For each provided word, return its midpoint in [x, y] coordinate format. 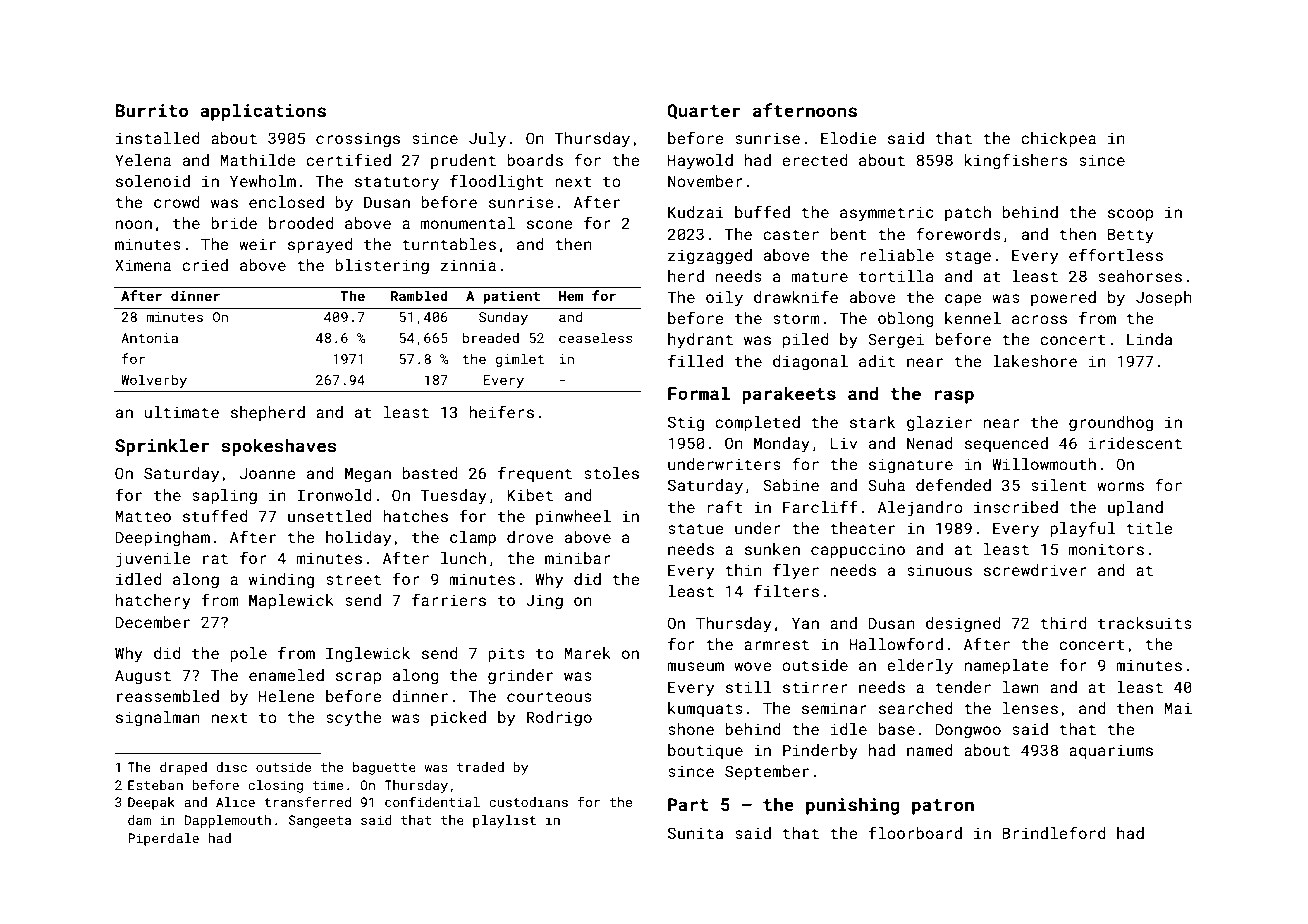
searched [916, 708]
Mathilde [258, 160]
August [143, 677]
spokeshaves [279, 447]
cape [963, 300]
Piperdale [163, 839]
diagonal [810, 363]
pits [506, 654]
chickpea [1058, 139]
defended [953, 484]
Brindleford [1054, 832]
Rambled [419, 295]
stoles [611, 473]
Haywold [700, 162]
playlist [504, 821]
